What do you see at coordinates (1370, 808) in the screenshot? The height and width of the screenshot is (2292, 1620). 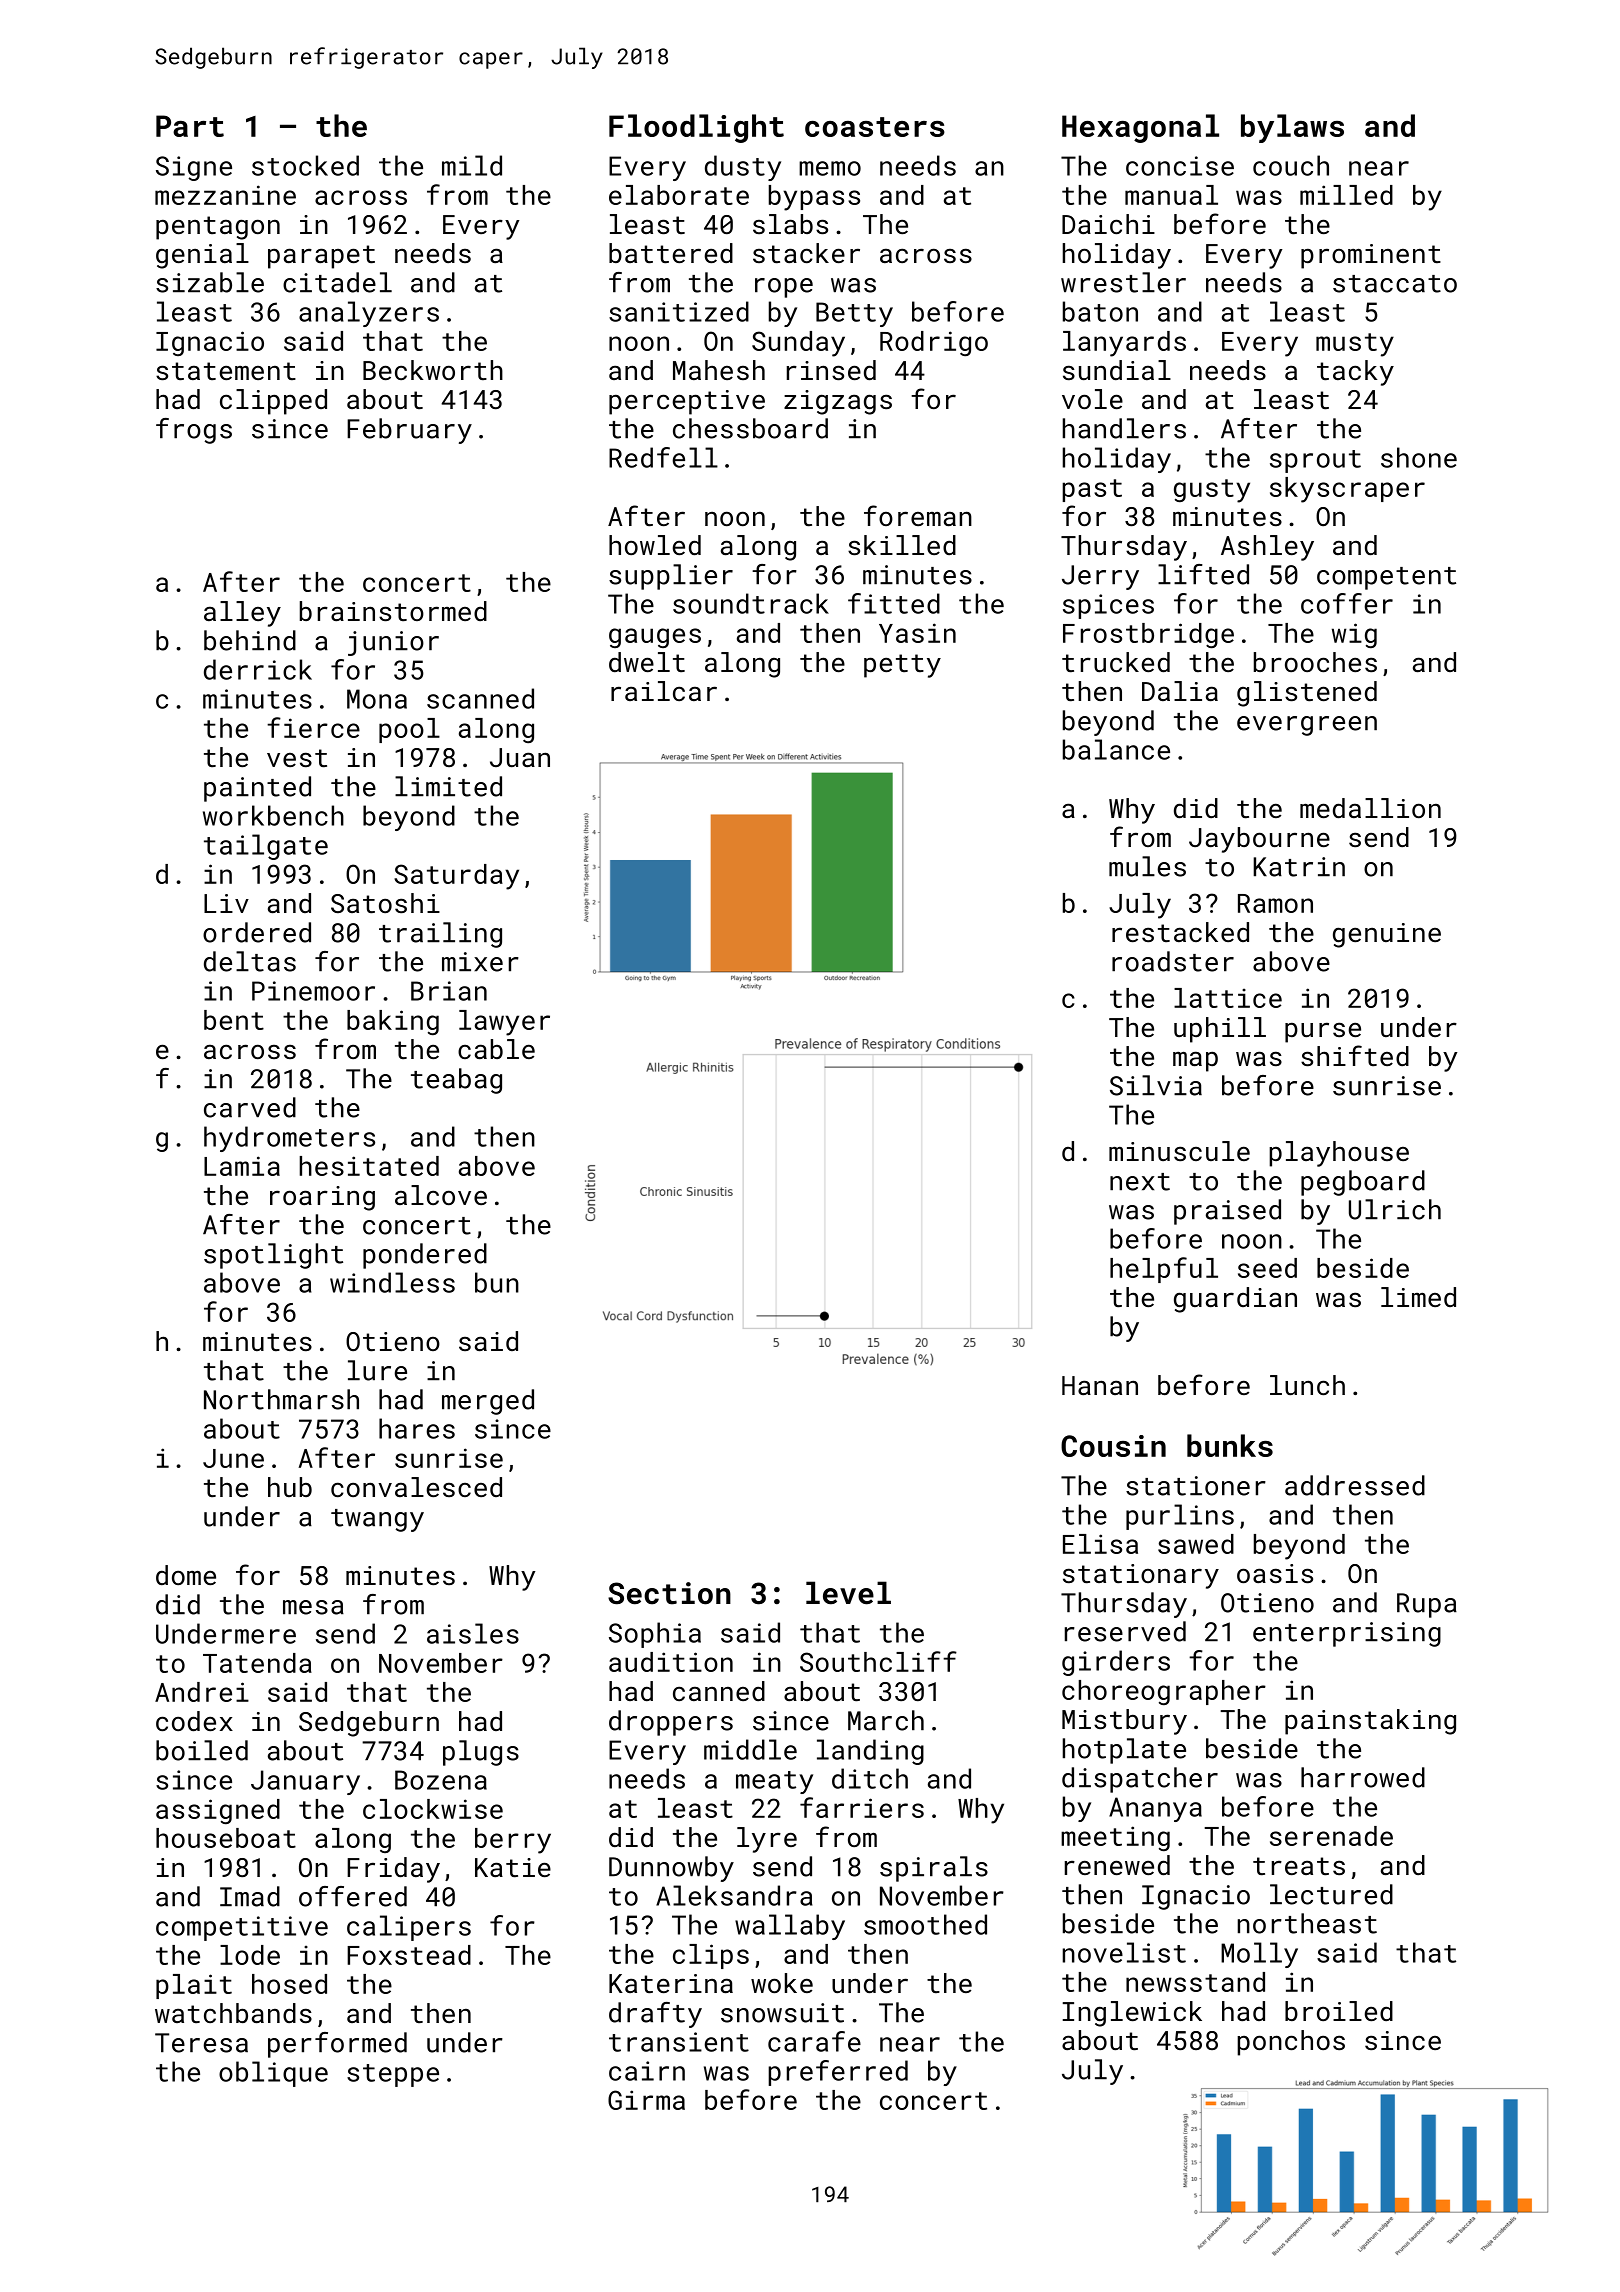 I see `medallion` at bounding box center [1370, 808].
